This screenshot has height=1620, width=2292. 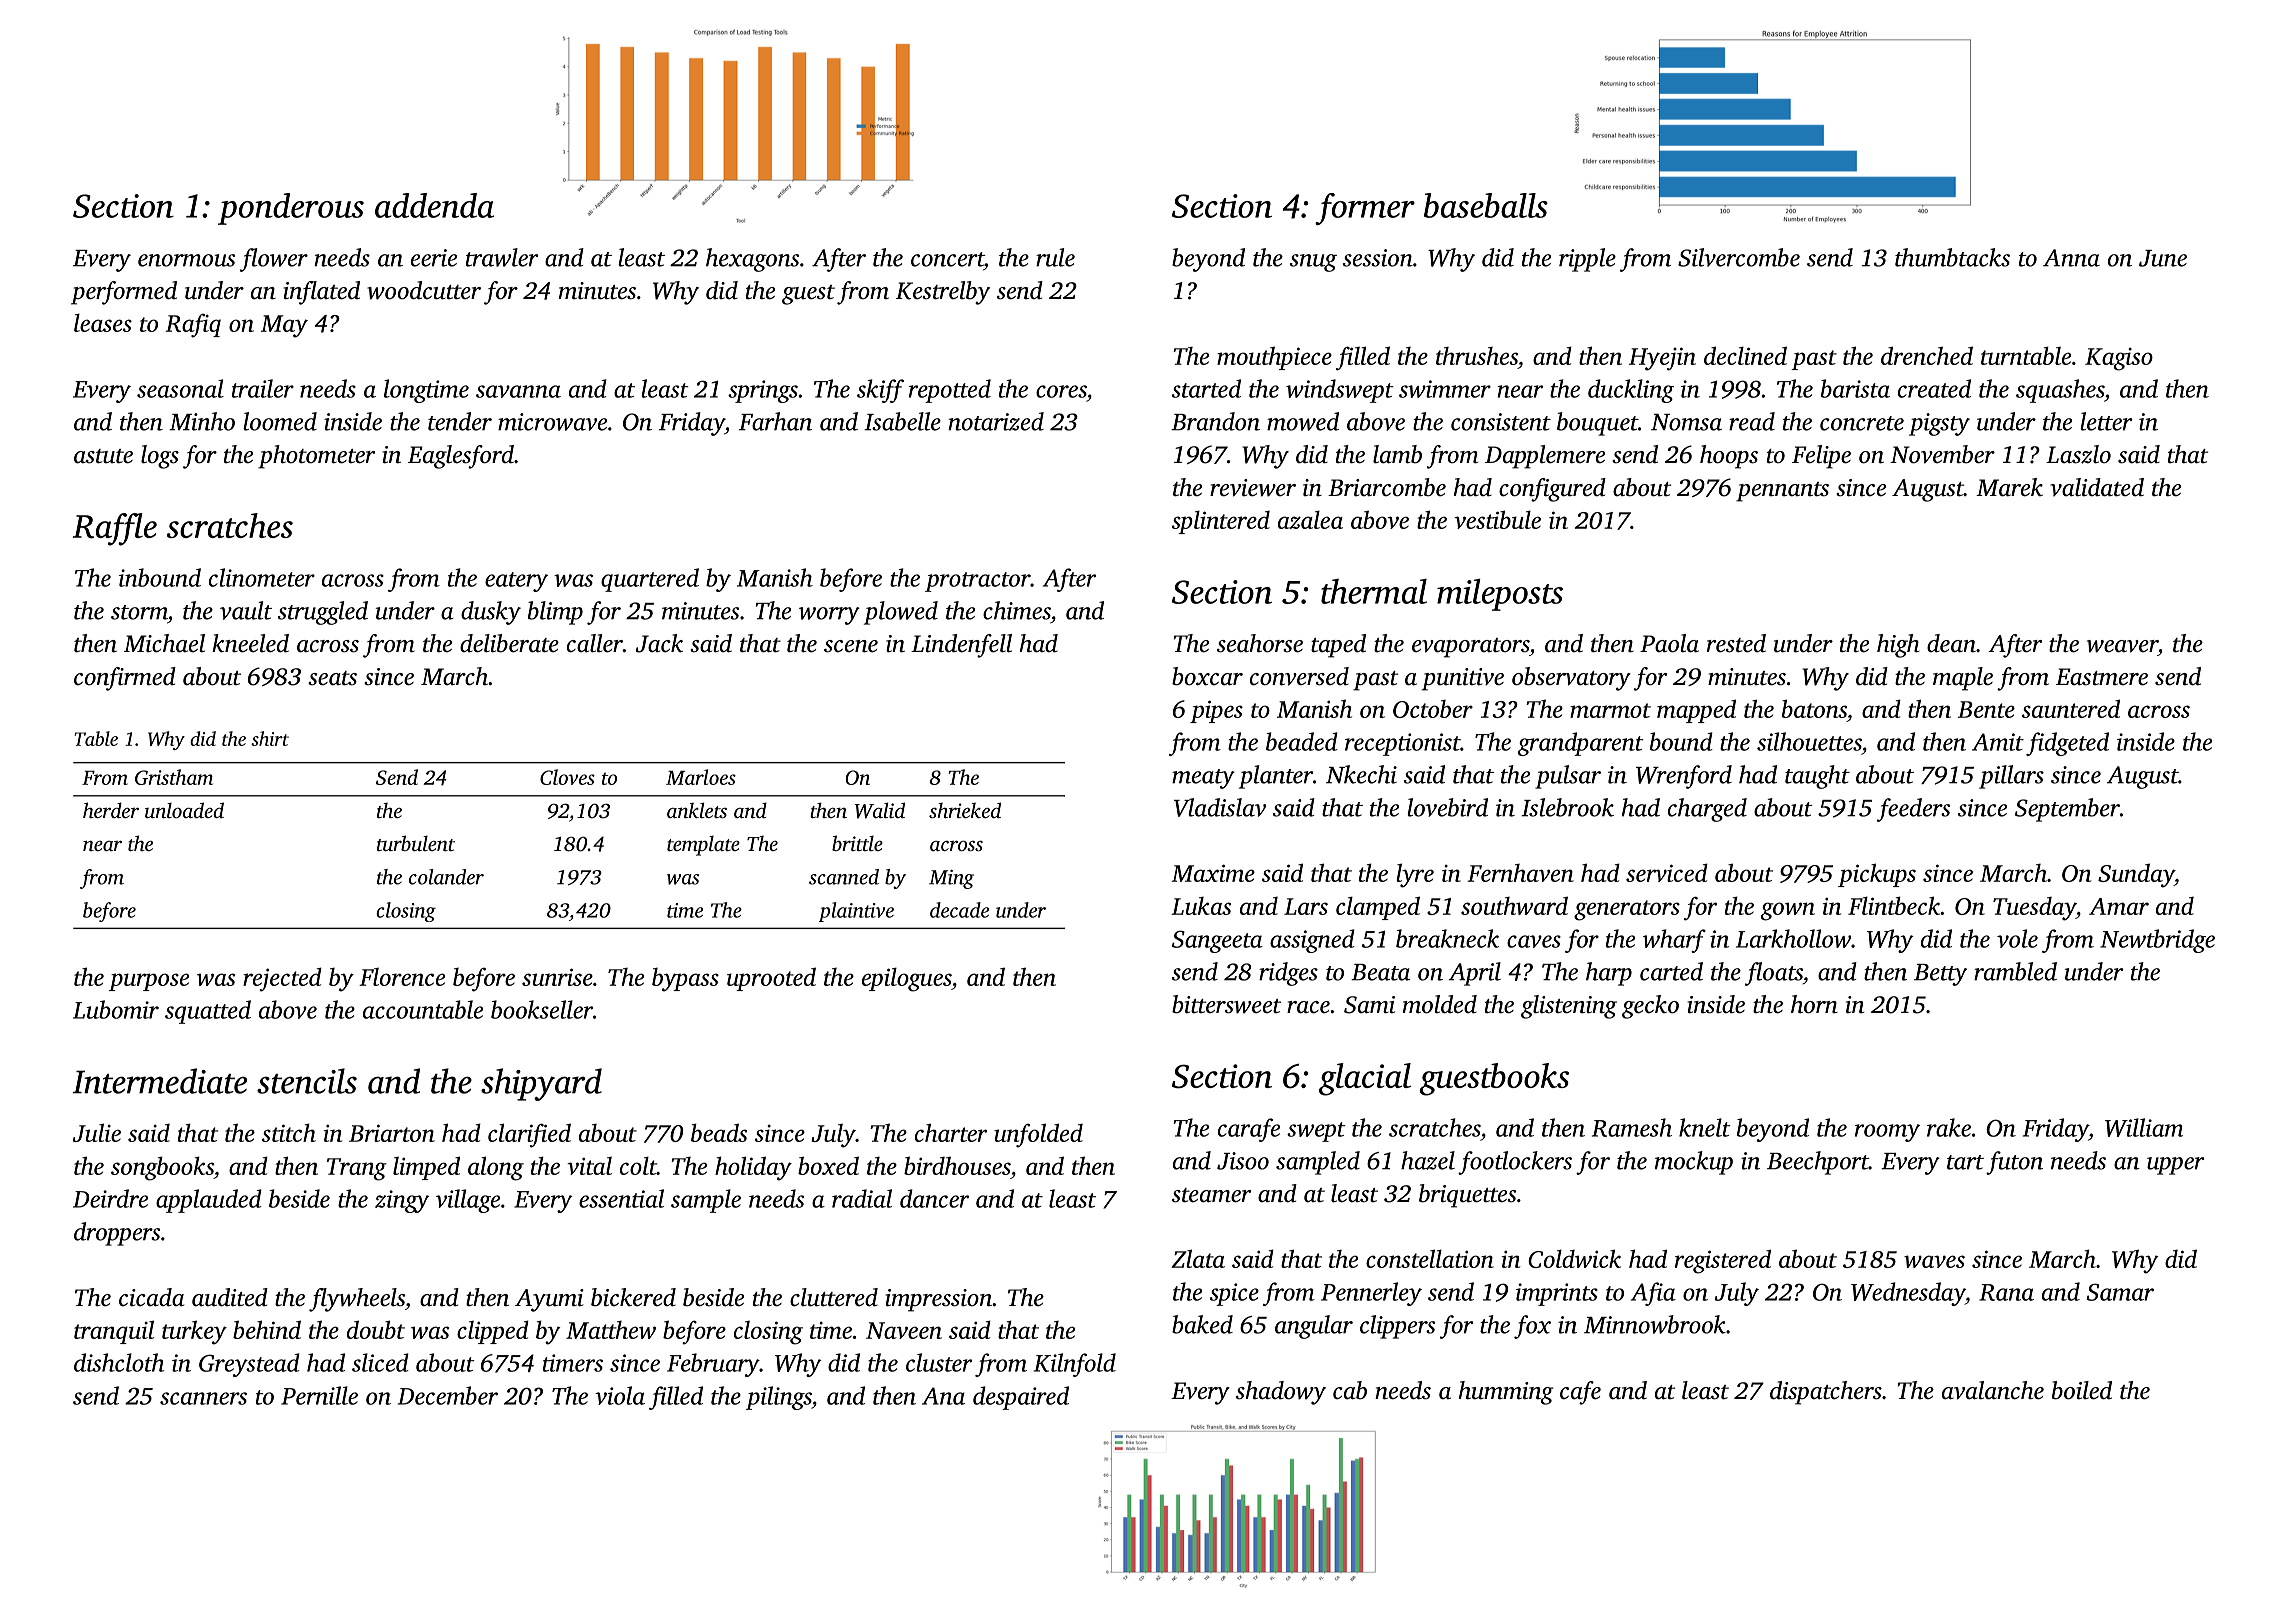 What do you see at coordinates (509, 643) in the screenshot?
I see `deliberate` at bounding box center [509, 643].
